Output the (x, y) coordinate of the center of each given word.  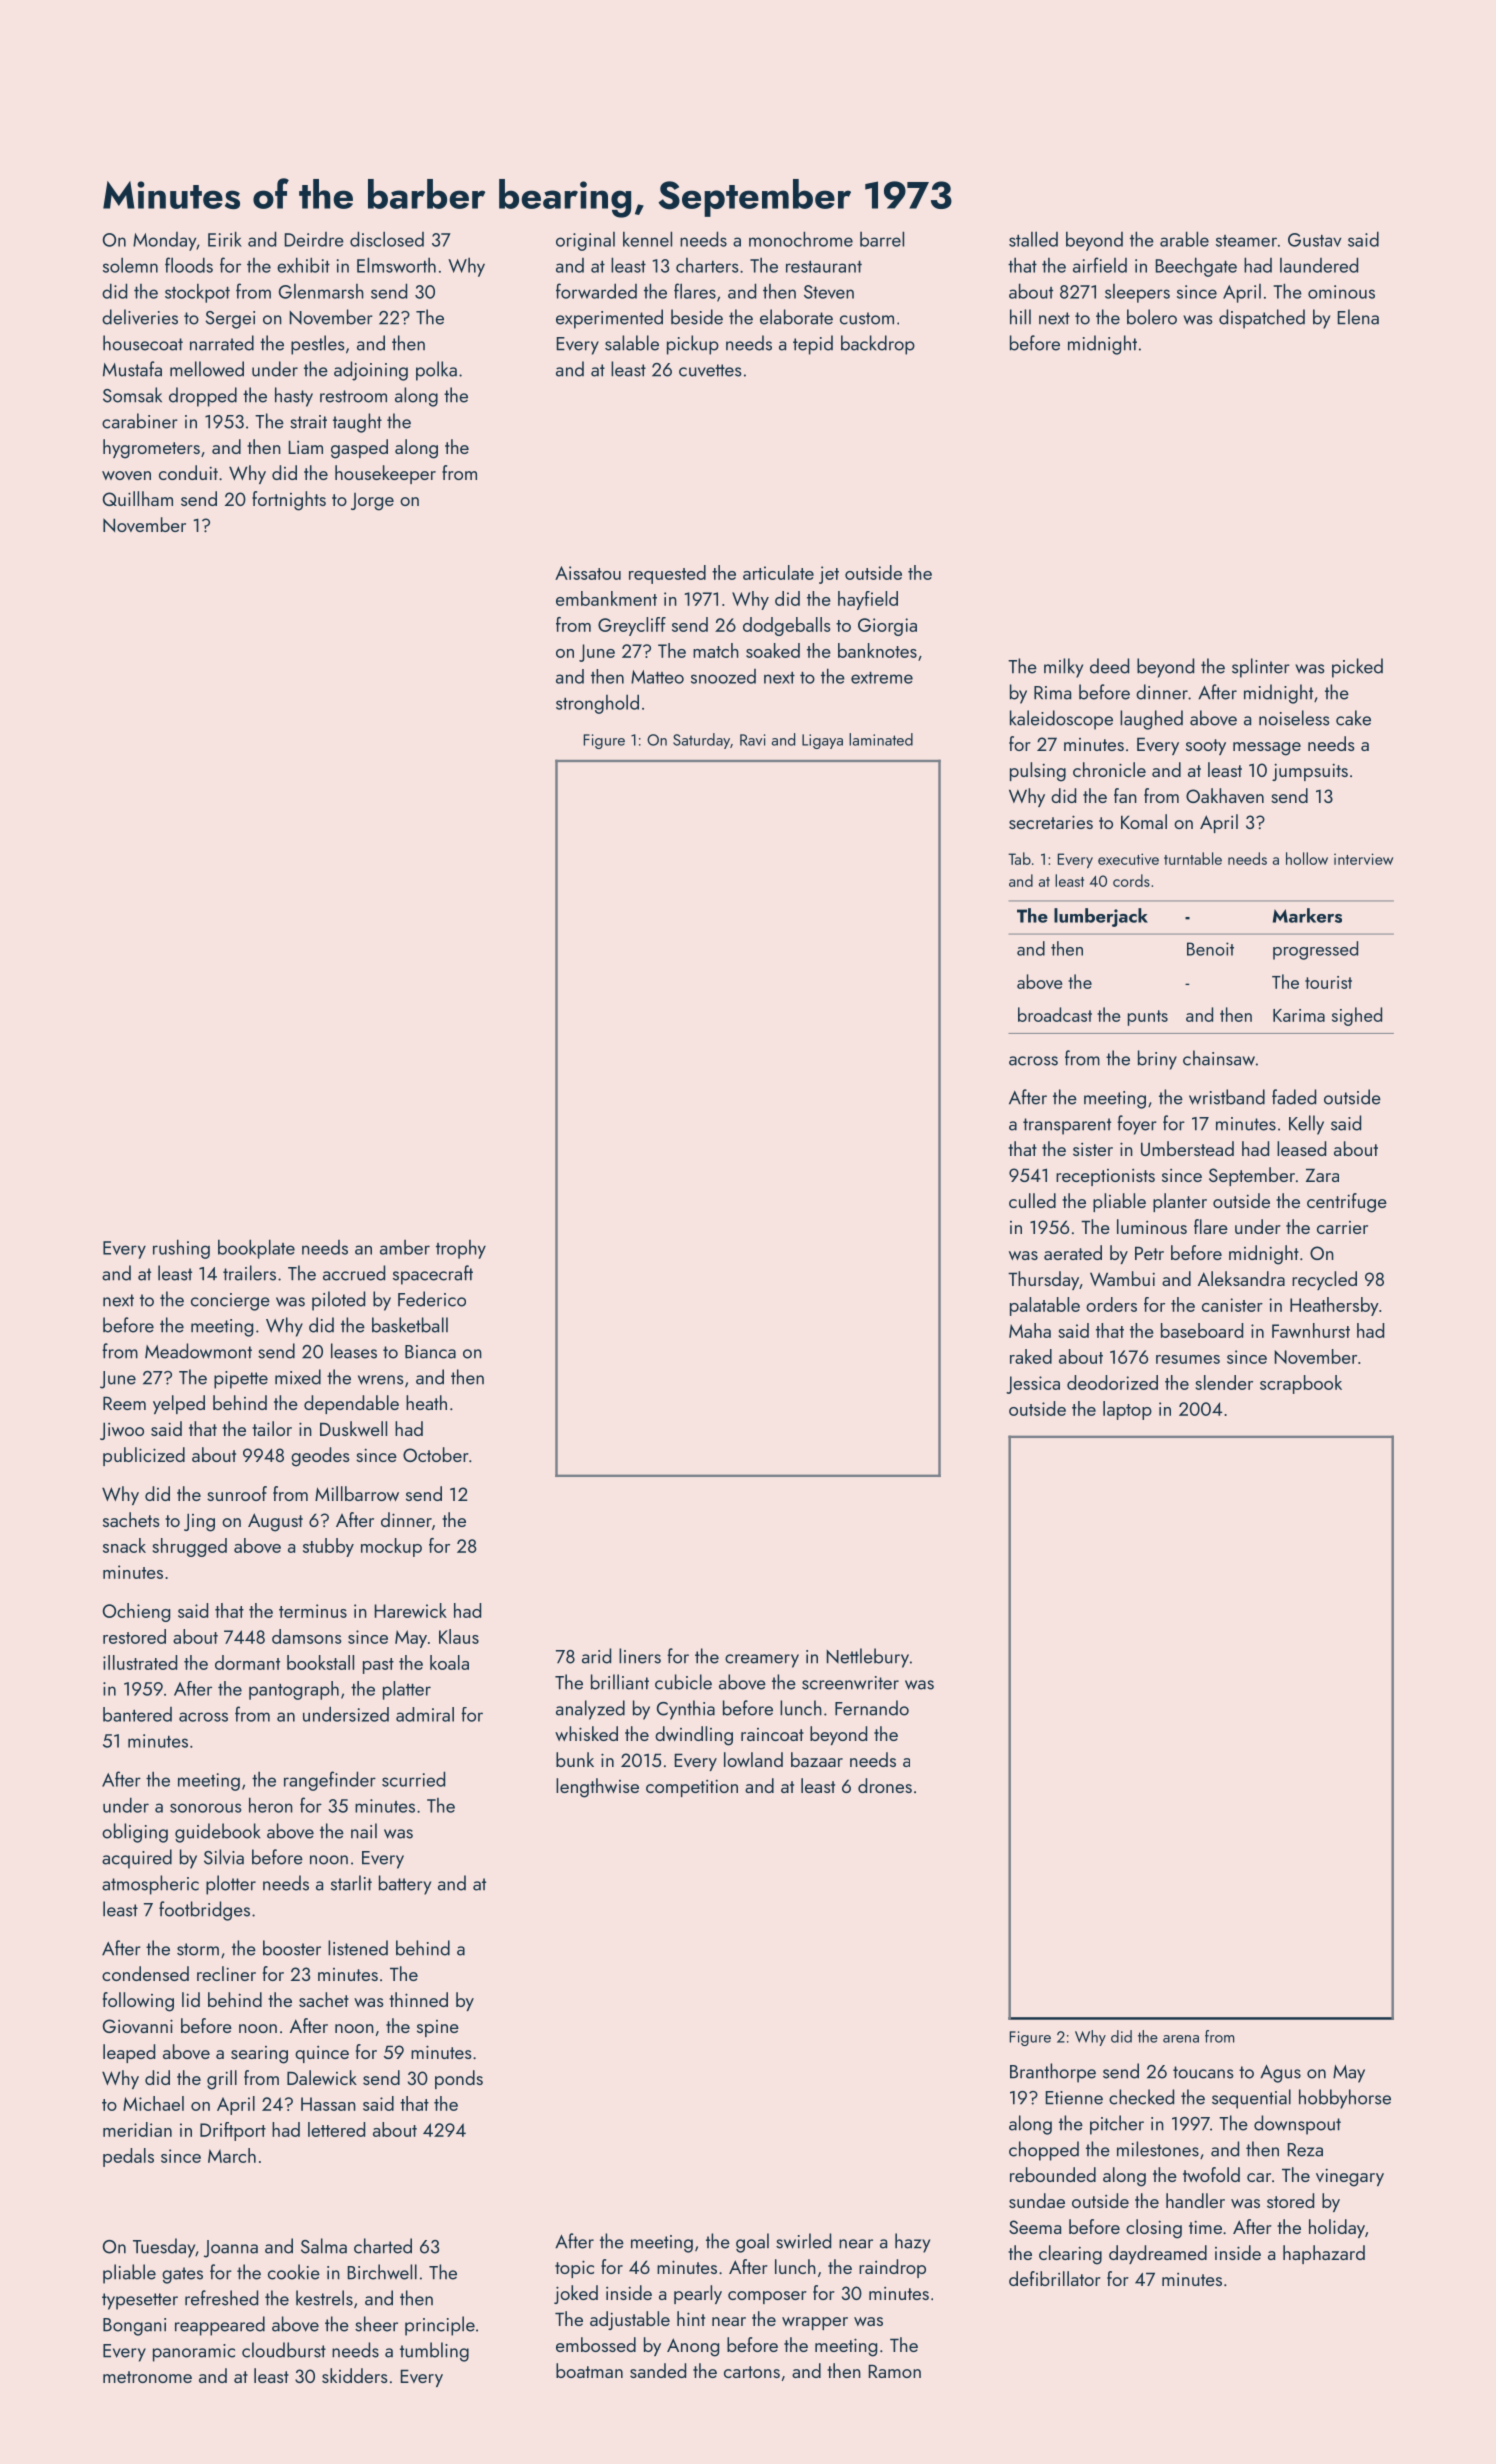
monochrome (801, 239)
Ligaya (822, 741)
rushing (181, 1249)
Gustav (1315, 240)
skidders (355, 2375)
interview (1363, 859)
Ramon (895, 2371)
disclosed (387, 239)
